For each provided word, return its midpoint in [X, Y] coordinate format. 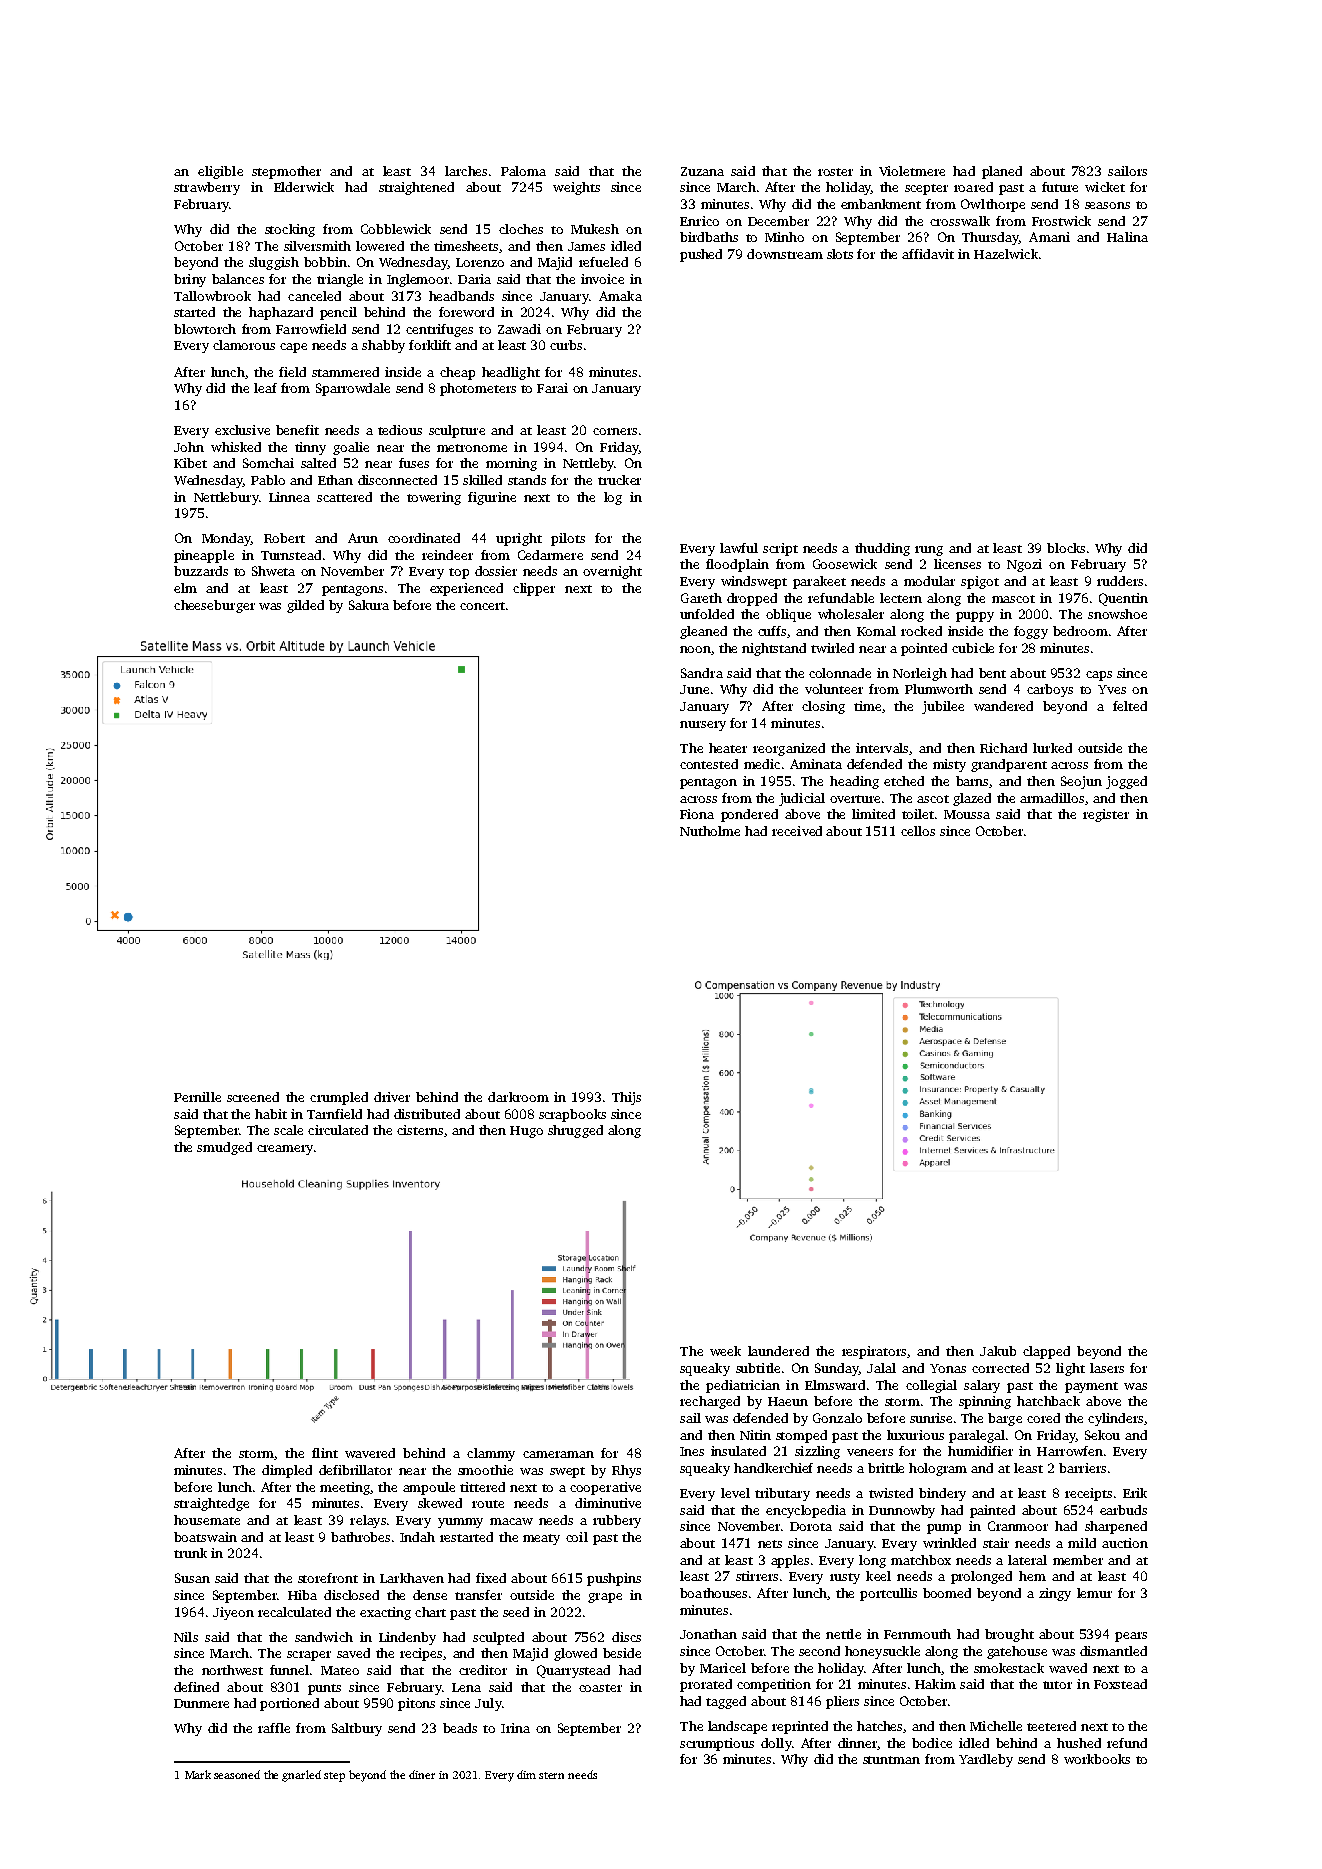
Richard [1003, 748]
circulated [338, 1130]
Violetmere [912, 171]
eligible [220, 172]
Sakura [369, 605]
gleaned [703, 632]
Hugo [526, 1132]
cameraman [558, 1454]
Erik [1135, 1493]
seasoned [237, 1774]
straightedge [211, 1504]
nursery [703, 726]
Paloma [523, 171]
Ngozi [1024, 565]
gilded [305, 606]
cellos [918, 831]
